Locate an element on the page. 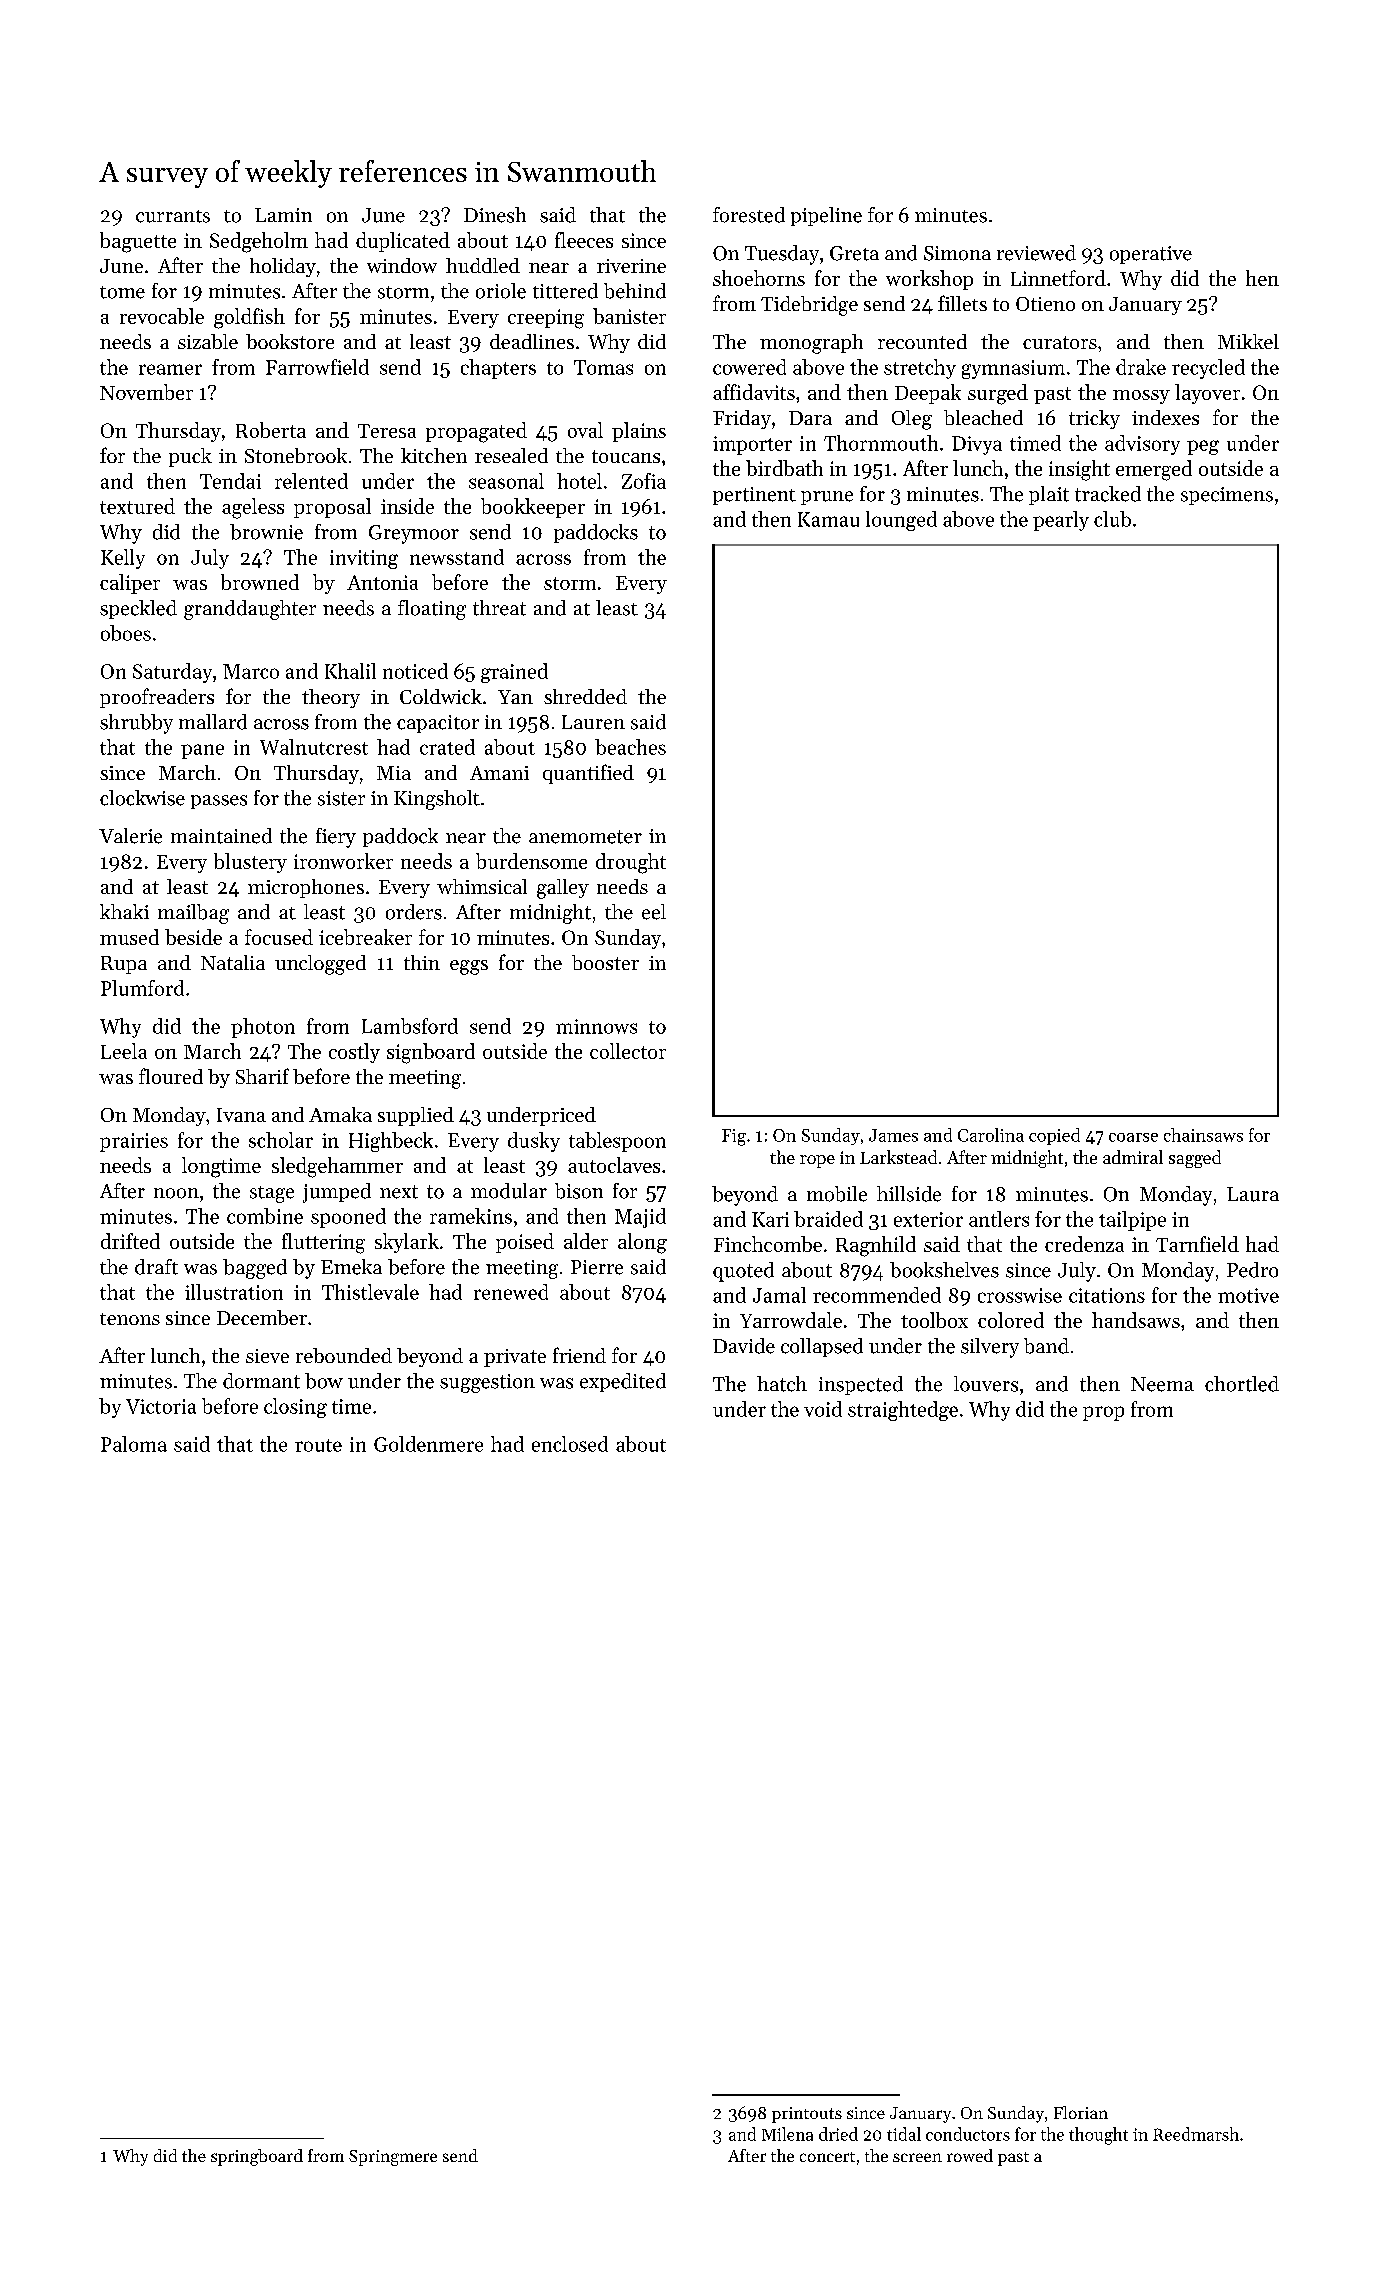  operative is located at coordinates (1151, 255).
